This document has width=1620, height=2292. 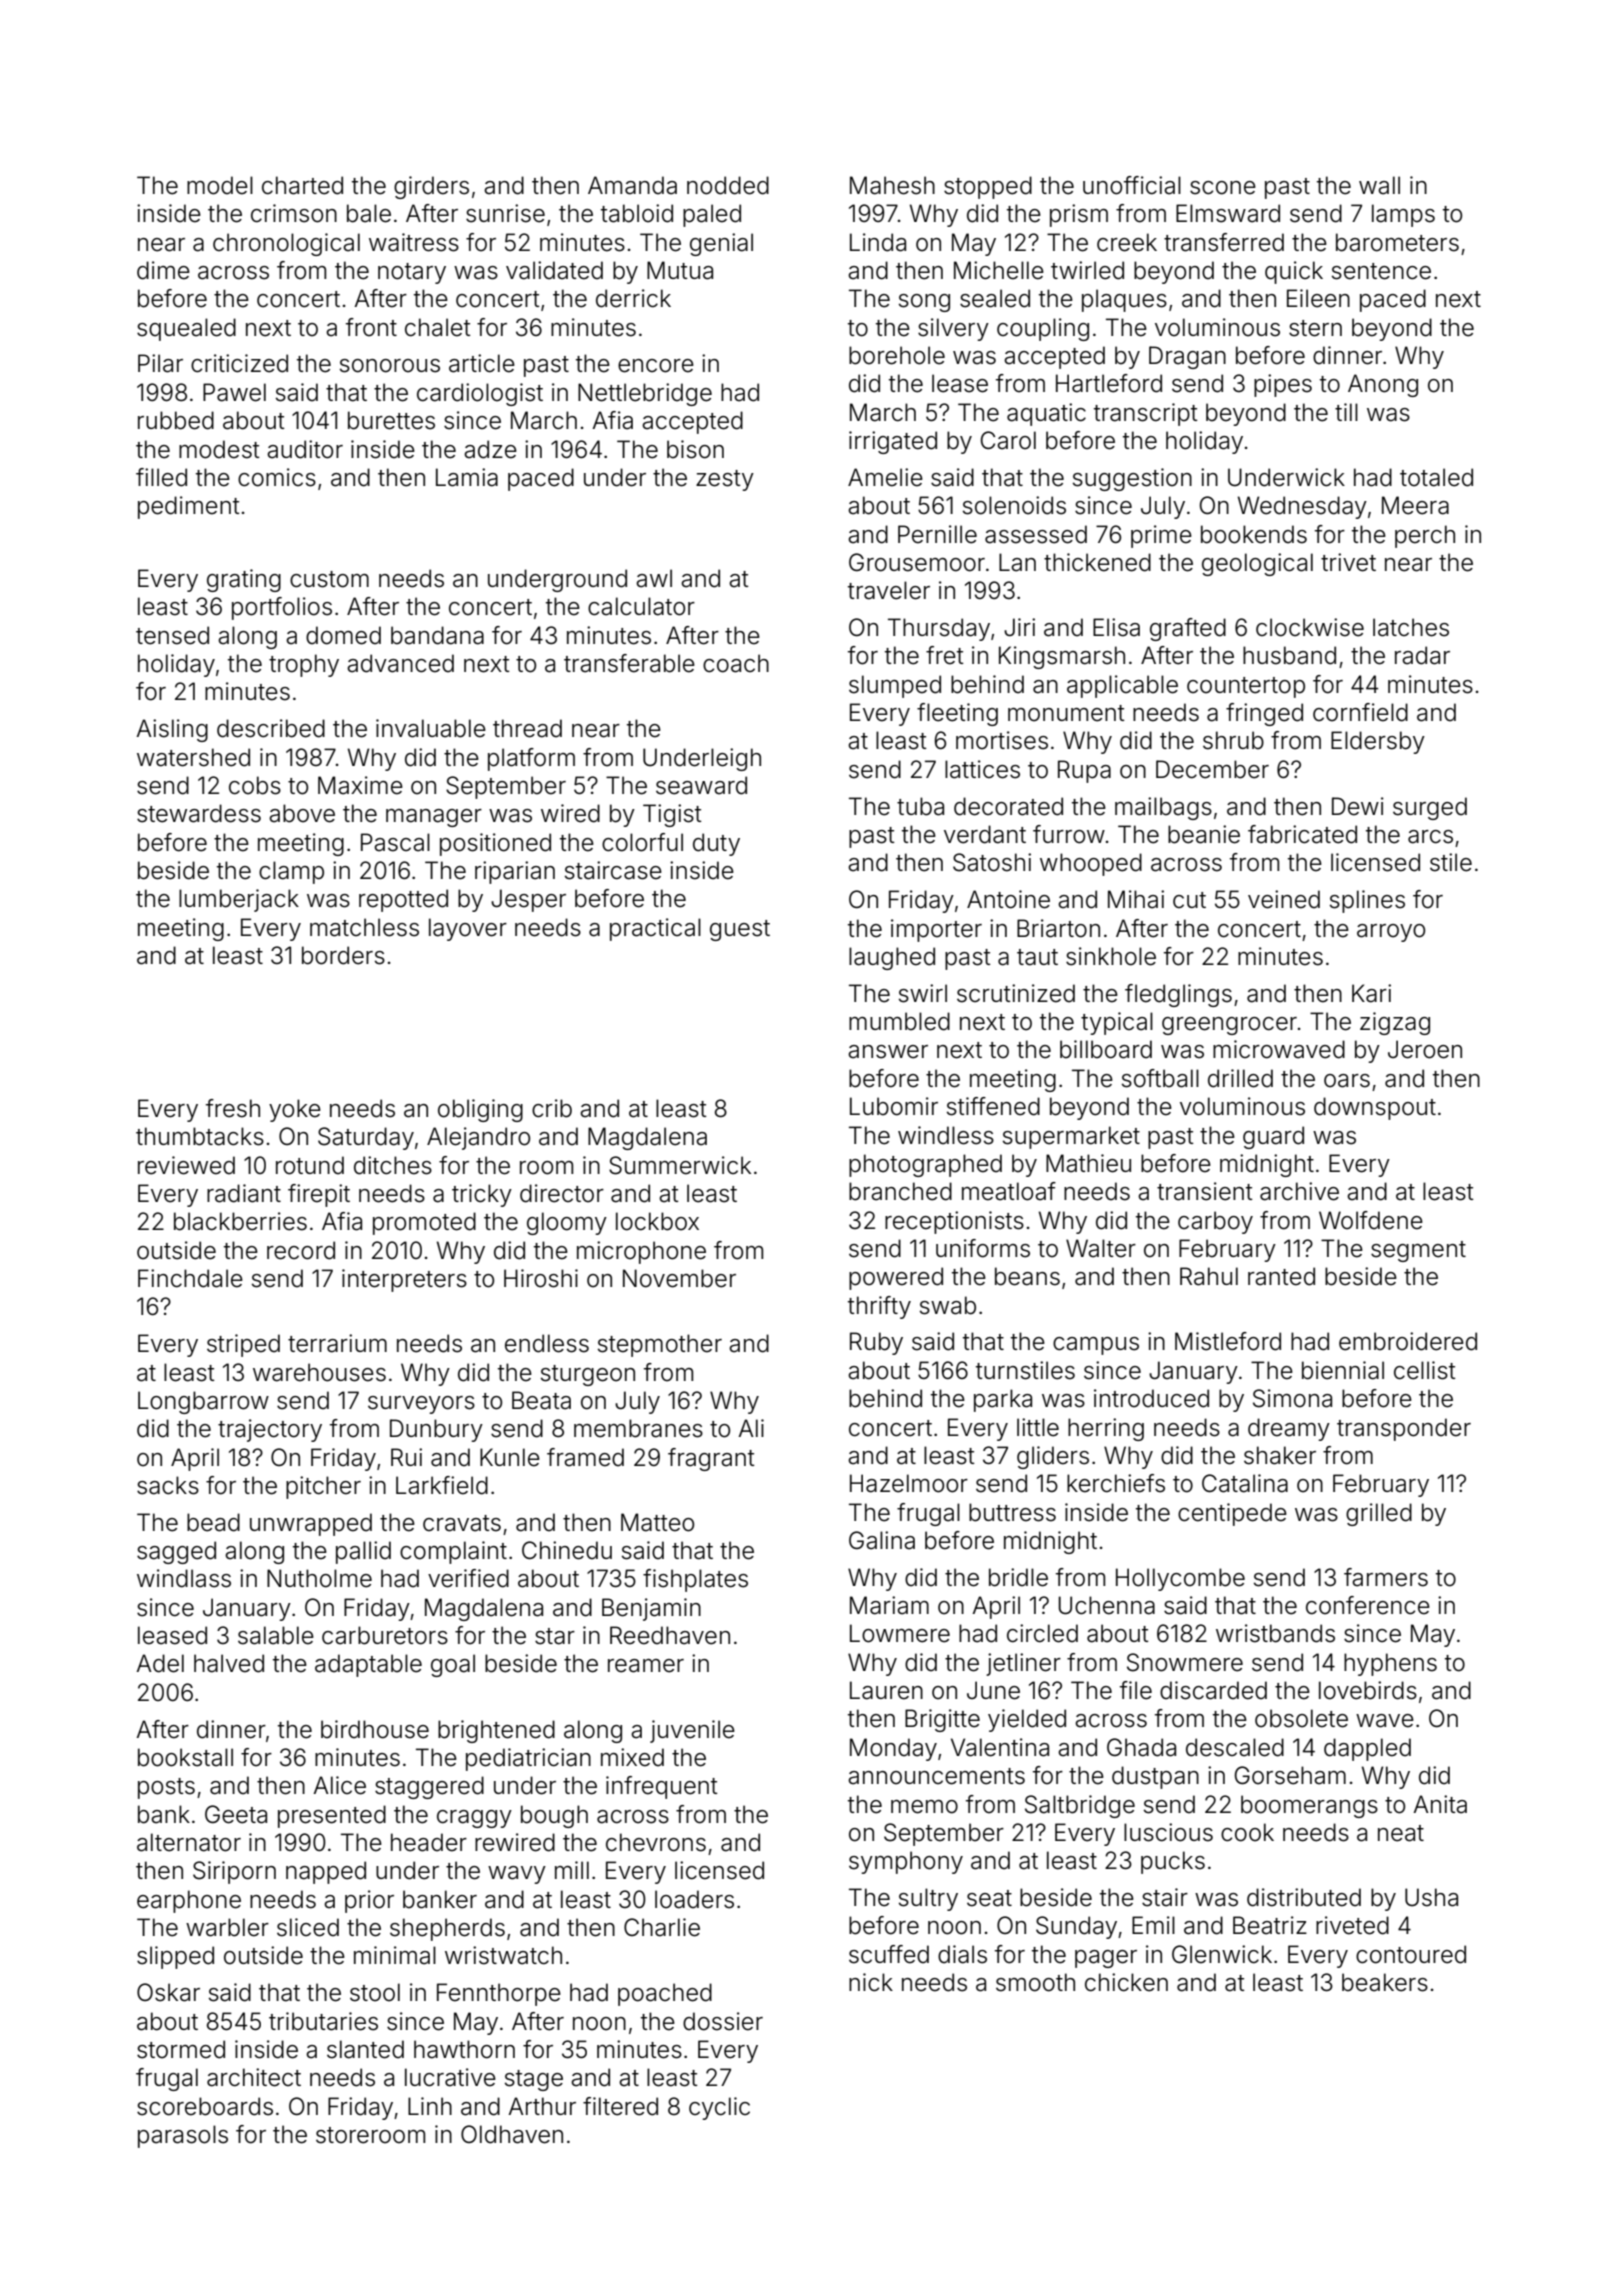 I want to click on laughed, so click(x=892, y=958).
